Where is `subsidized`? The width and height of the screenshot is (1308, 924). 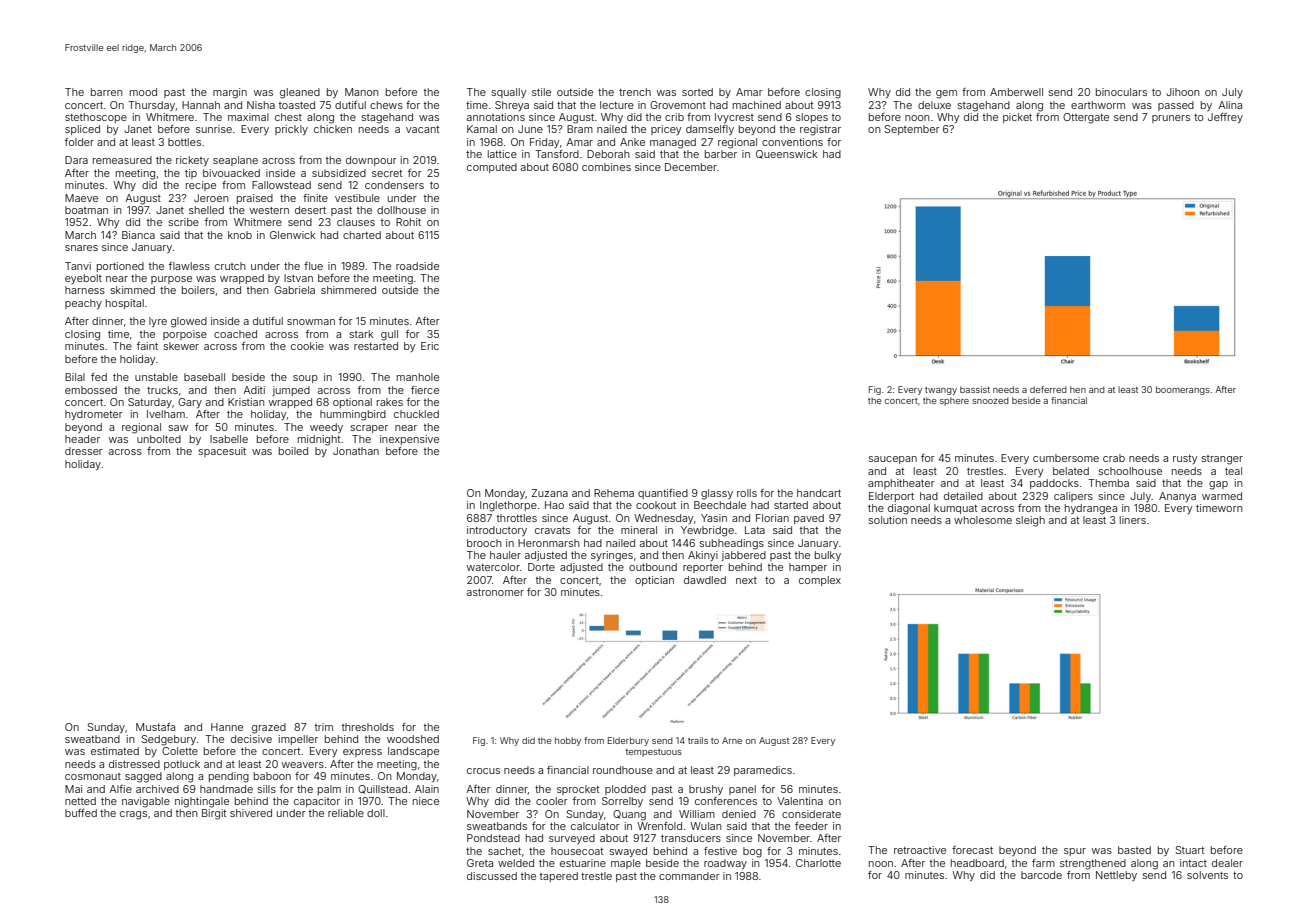
subsidized is located at coordinates (339, 173).
